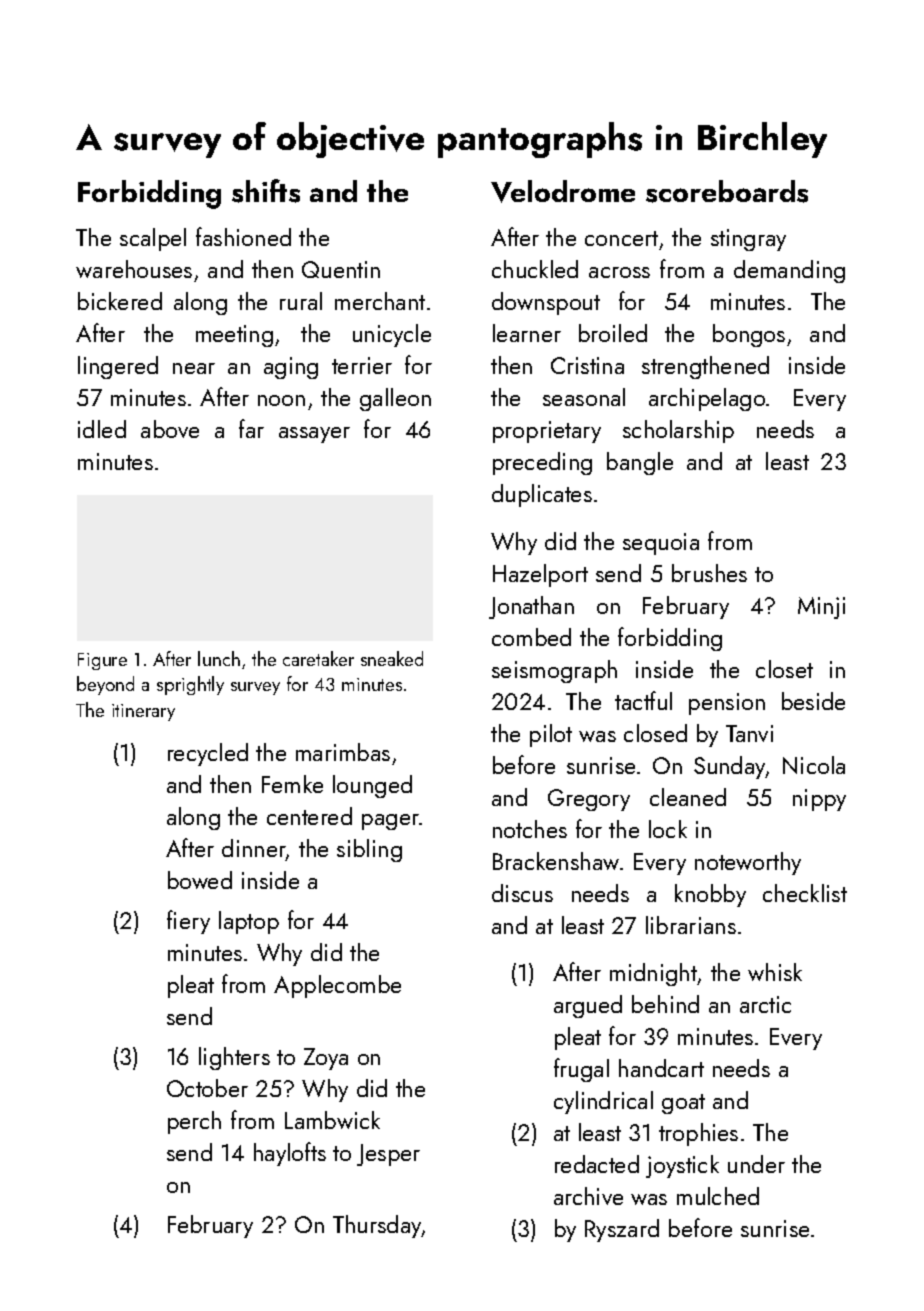 This screenshot has width=924, height=1311. What do you see at coordinates (290, 1154) in the screenshot?
I see `haylofts` at bounding box center [290, 1154].
